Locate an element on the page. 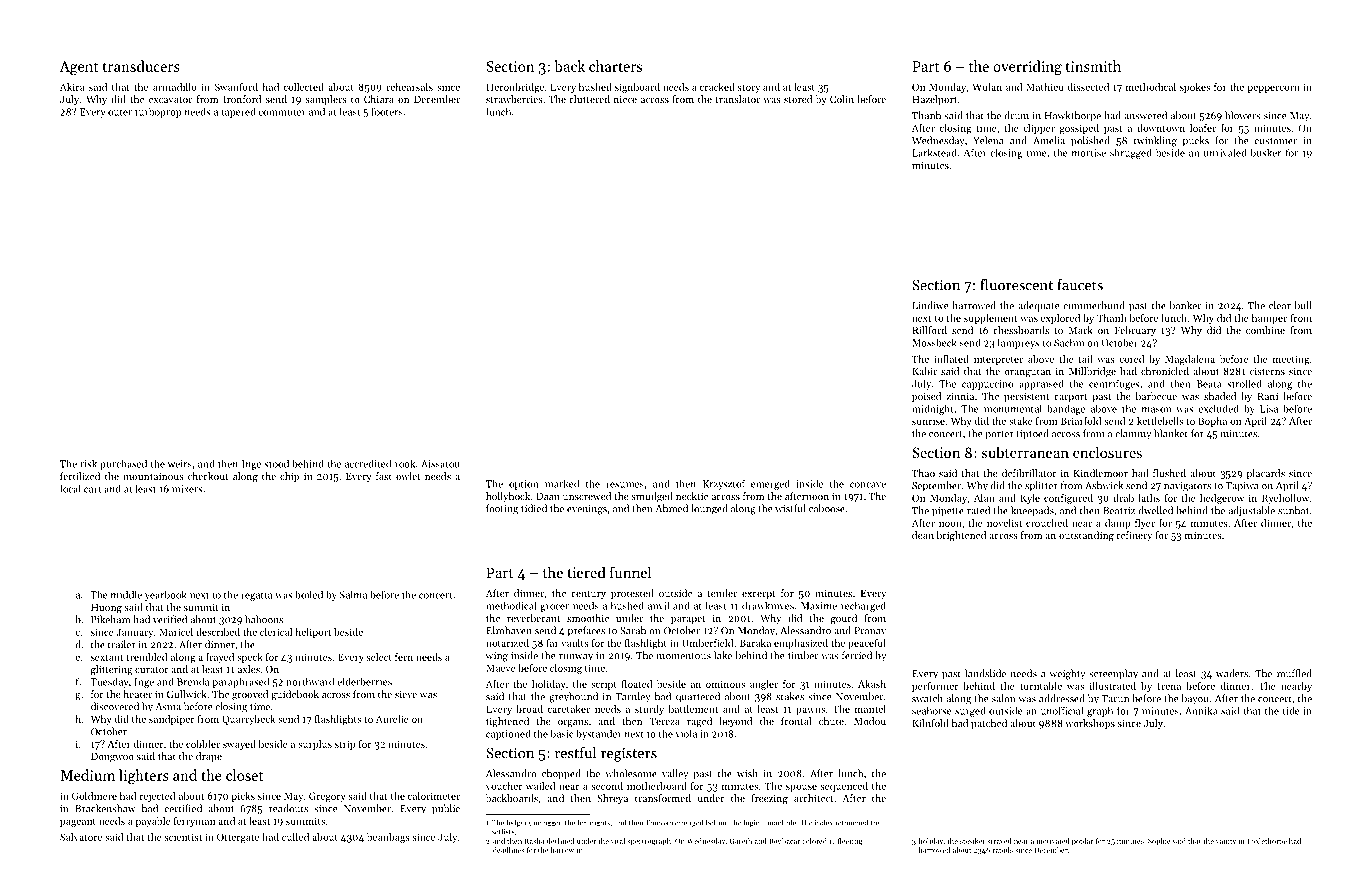 The height and width of the document is (887, 1372). deadlines is located at coordinates (508, 850).
